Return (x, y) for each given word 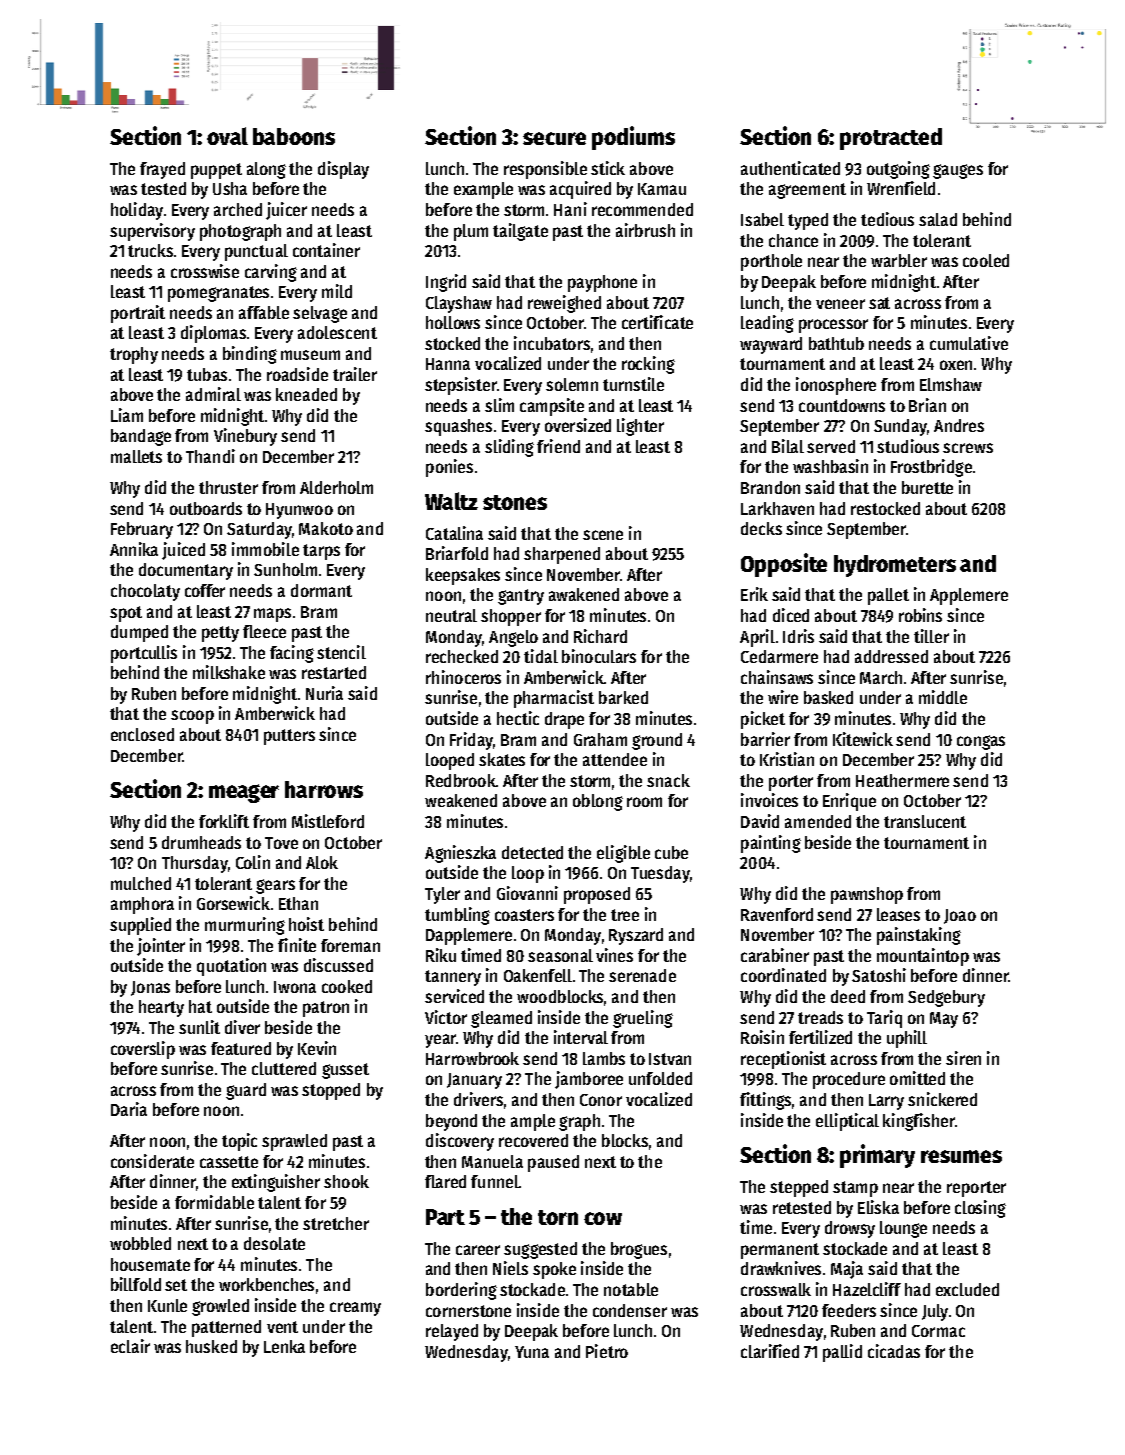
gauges (958, 171)
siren (963, 1058)
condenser (630, 1310)
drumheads (201, 842)
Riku (441, 955)
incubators (552, 343)
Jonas (150, 988)
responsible (545, 170)
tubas (207, 374)
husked (211, 1346)
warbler (899, 260)
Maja (847, 1270)
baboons (294, 136)
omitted (917, 1078)
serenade (642, 975)
